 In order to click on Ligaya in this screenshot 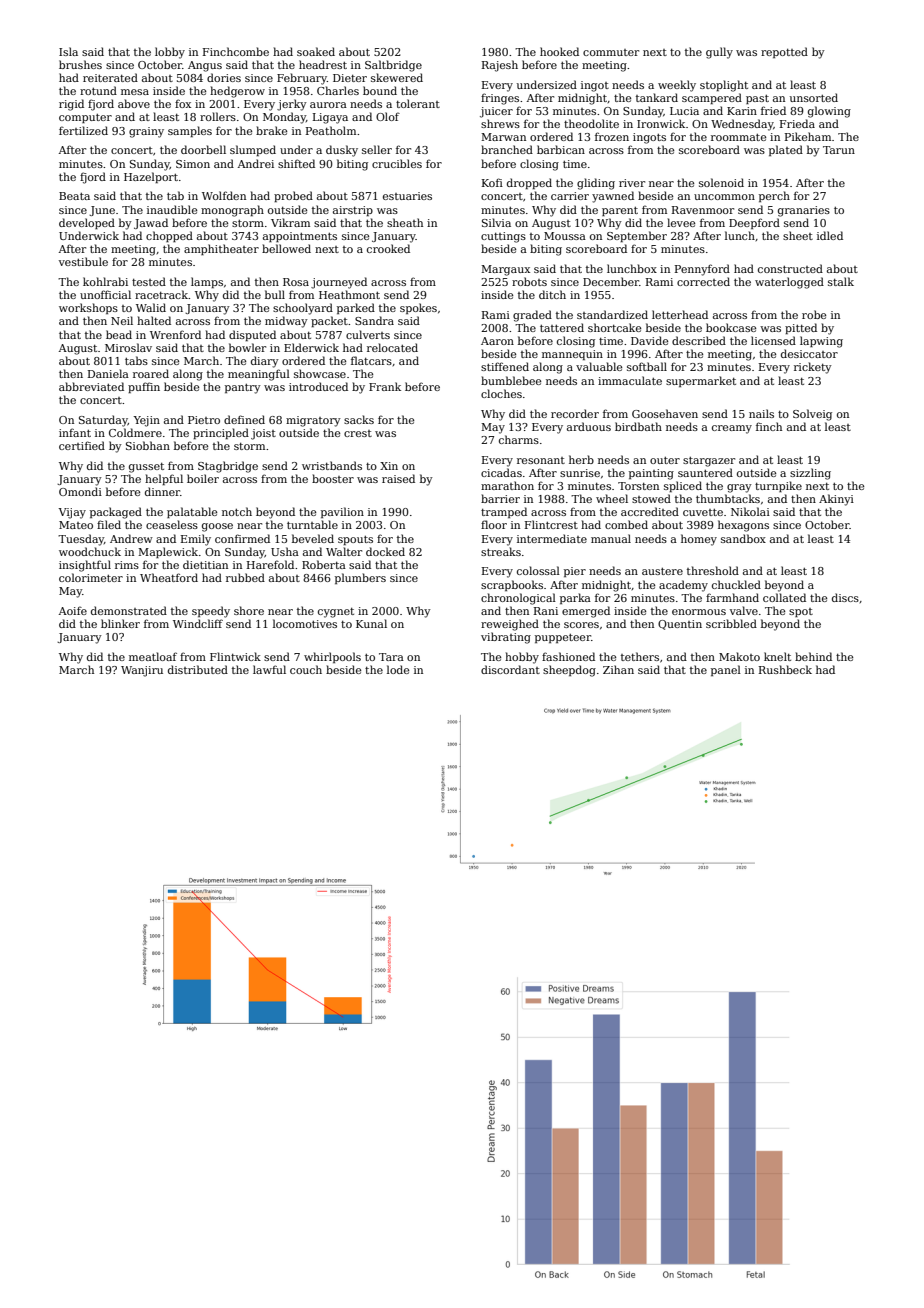, I will do `click(330, 118)`.
